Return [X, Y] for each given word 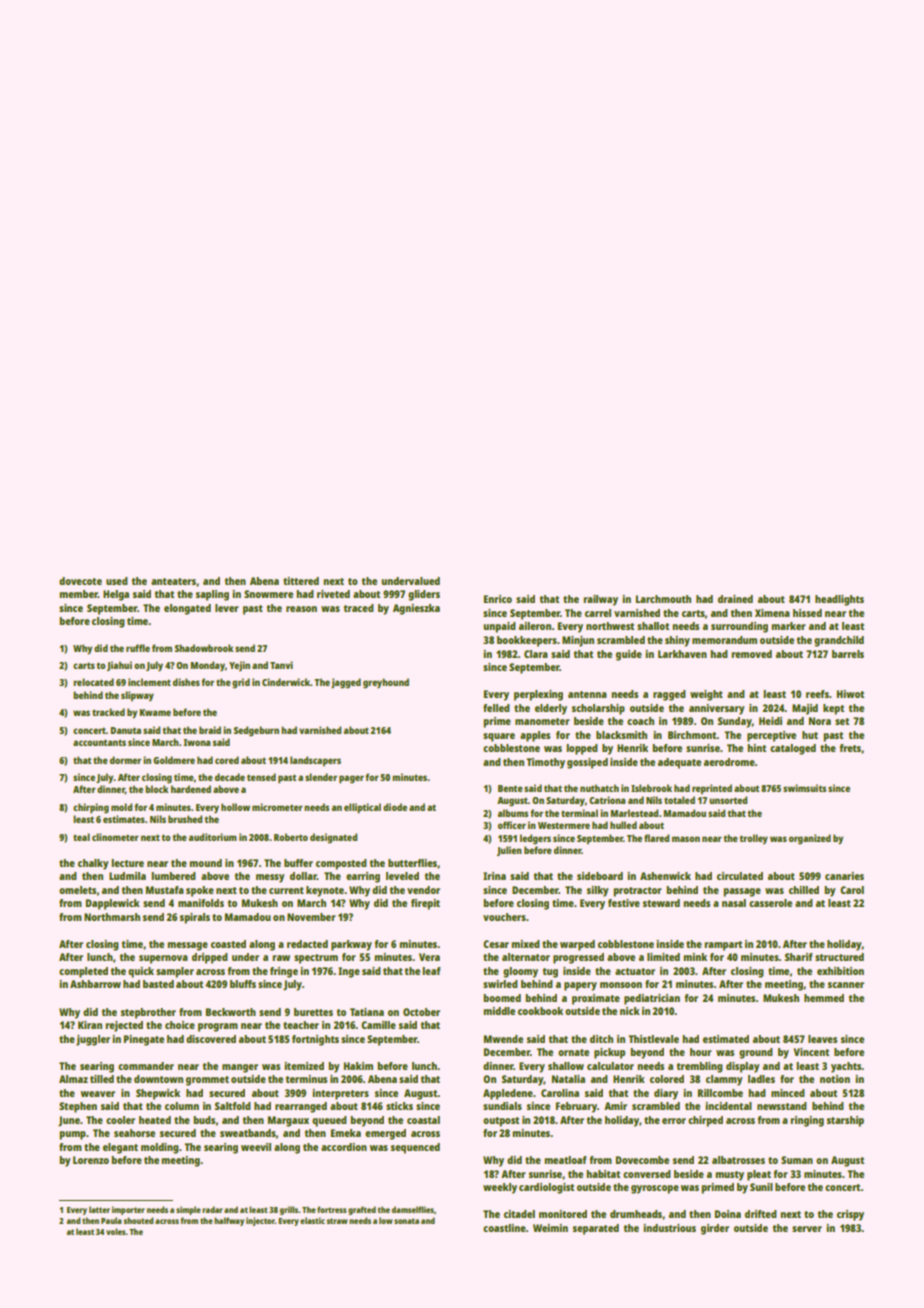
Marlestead [634, 813]
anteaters [173, 581]
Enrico [498, 599]
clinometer [115, 837]
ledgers [535, 839]
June [69, 1121]
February [576, 1107]
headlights [839, 600]
